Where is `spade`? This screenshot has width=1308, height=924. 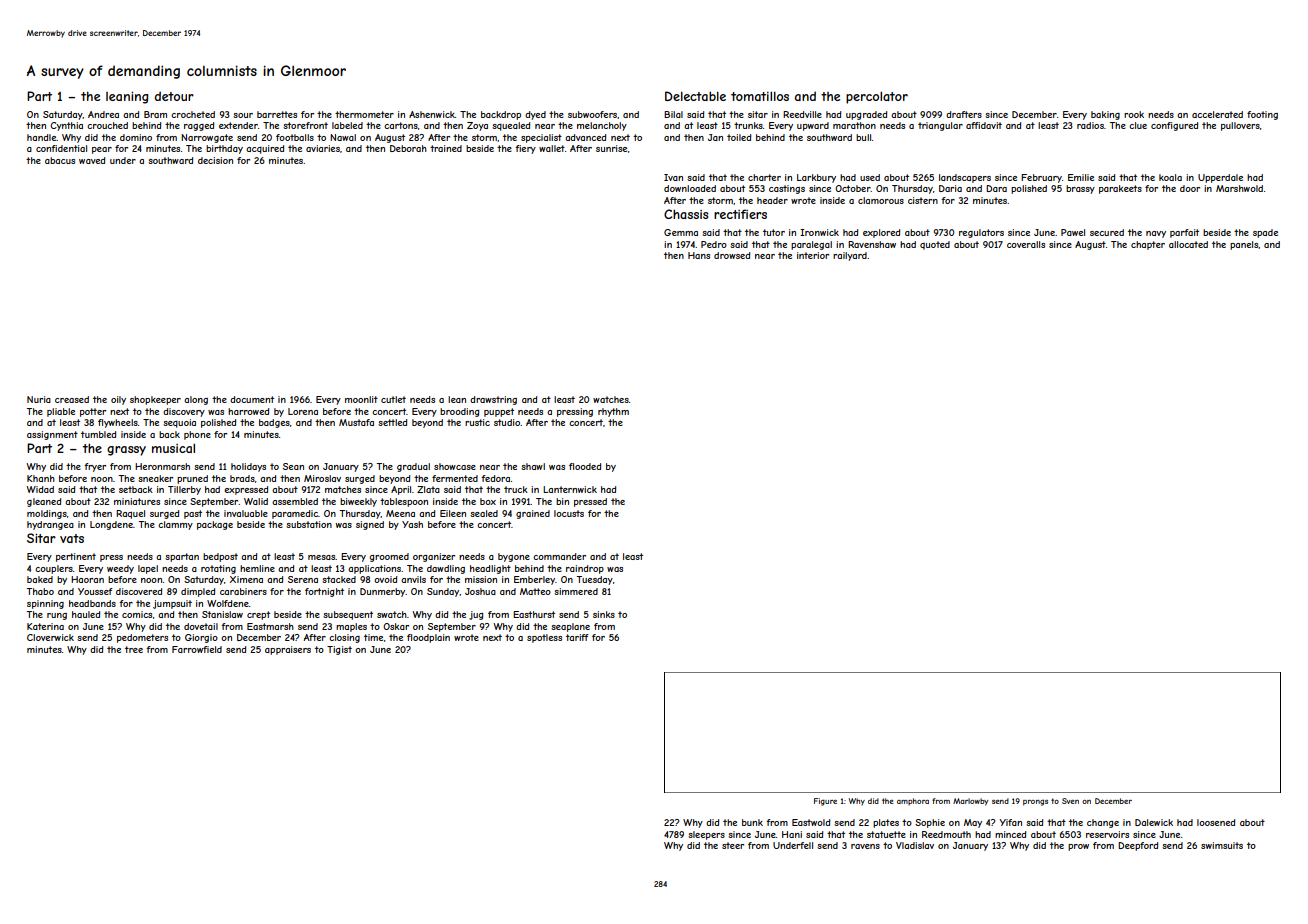
spade is located at coordinates (1265, 233).
